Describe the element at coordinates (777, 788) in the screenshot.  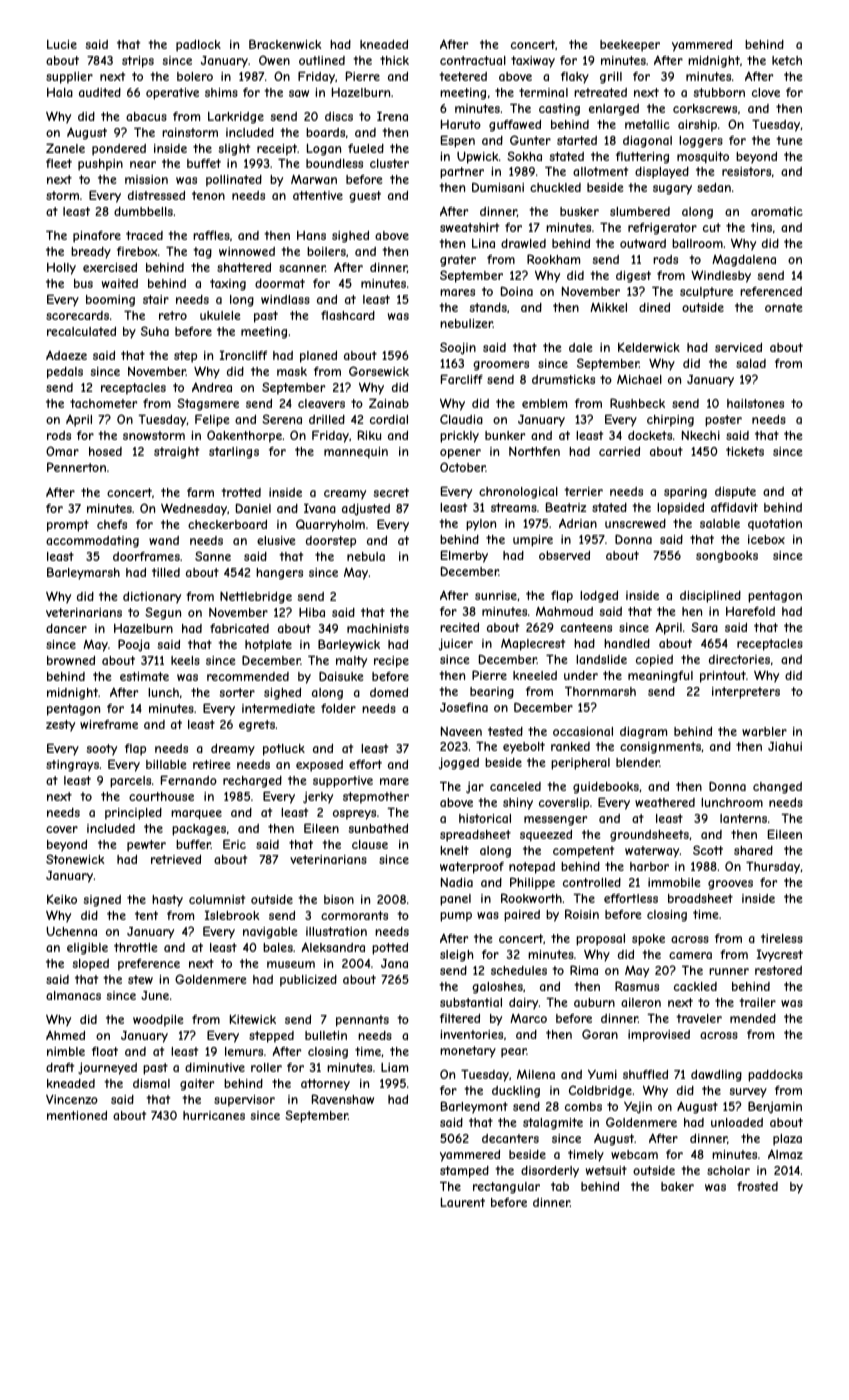
I see `changed` at that location.
